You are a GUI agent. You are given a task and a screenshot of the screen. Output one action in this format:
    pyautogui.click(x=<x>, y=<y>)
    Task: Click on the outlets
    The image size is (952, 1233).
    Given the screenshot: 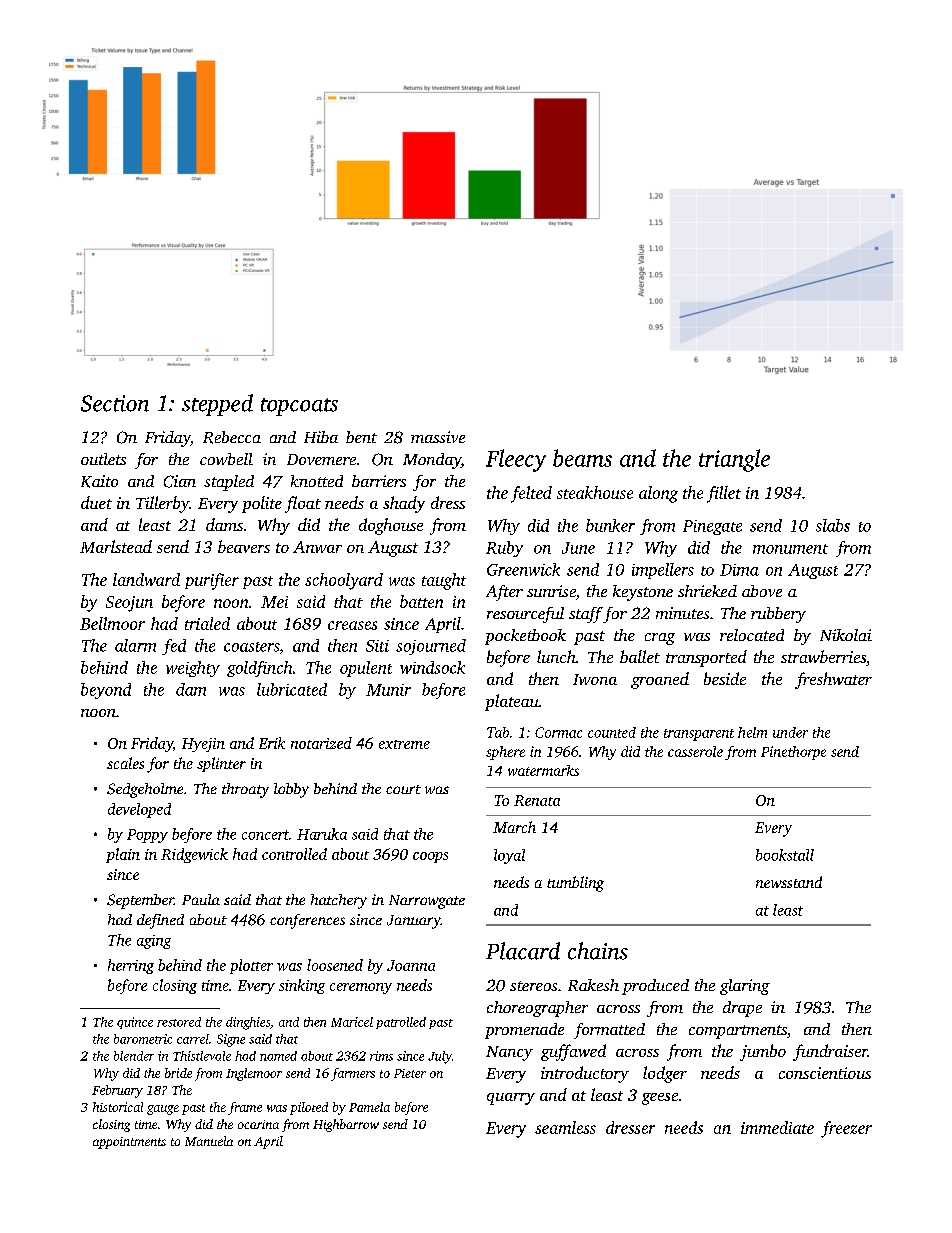 What is the action you would take?
    pyautogui.click(x=103, y=459)
